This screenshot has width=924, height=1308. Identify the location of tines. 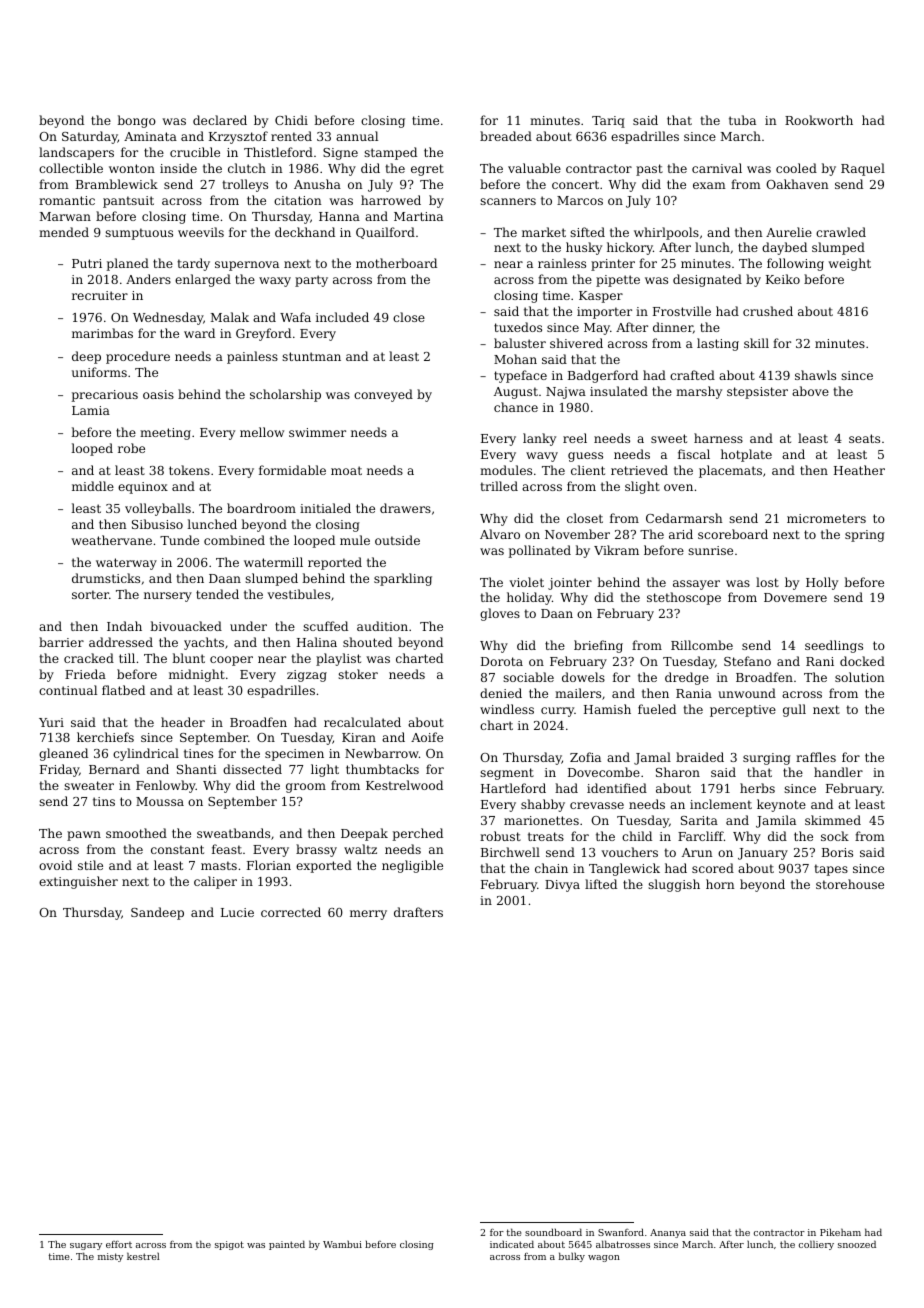
(198, 753).
